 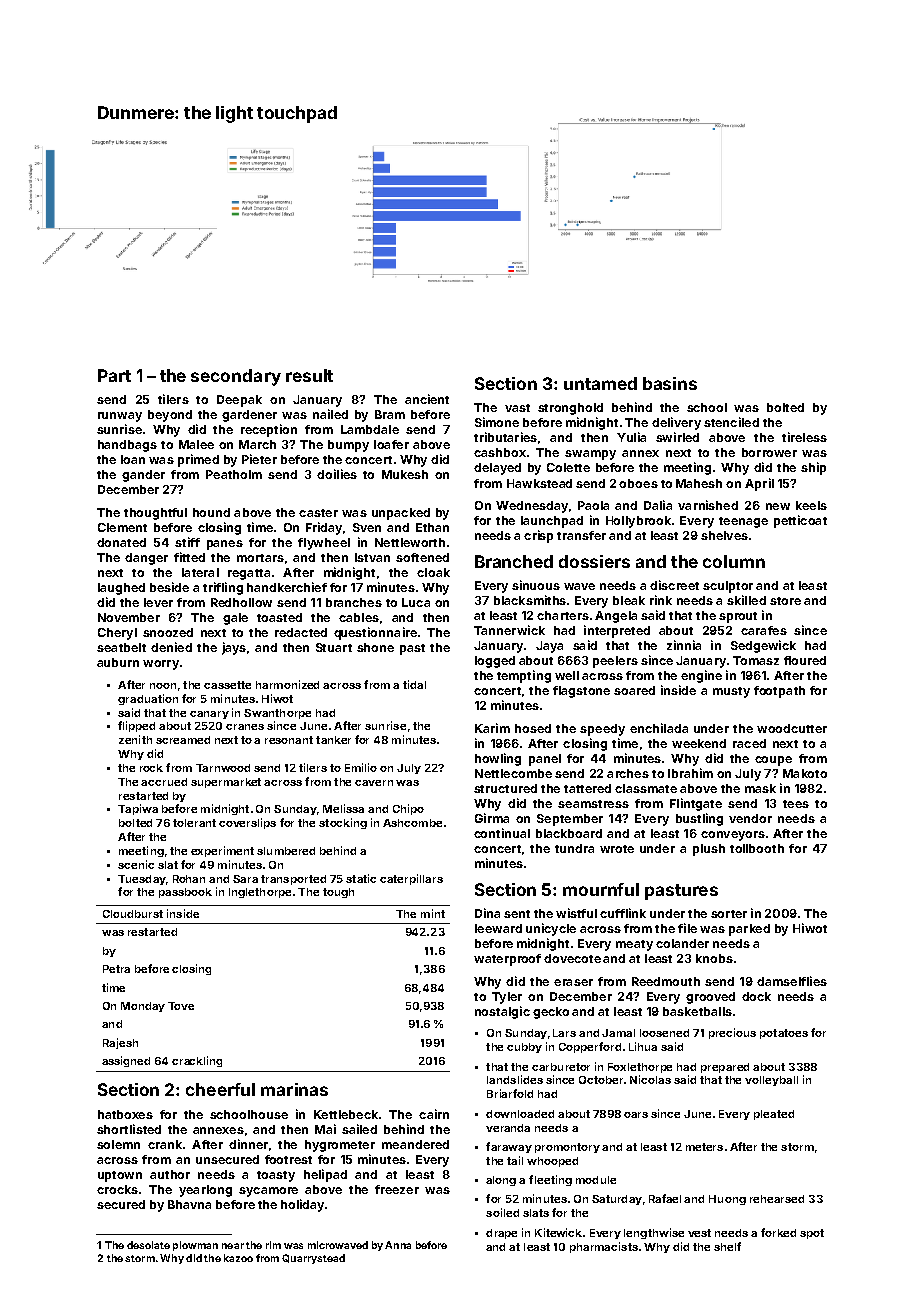 I want to click on doilies, so click(x=337, y=474).
